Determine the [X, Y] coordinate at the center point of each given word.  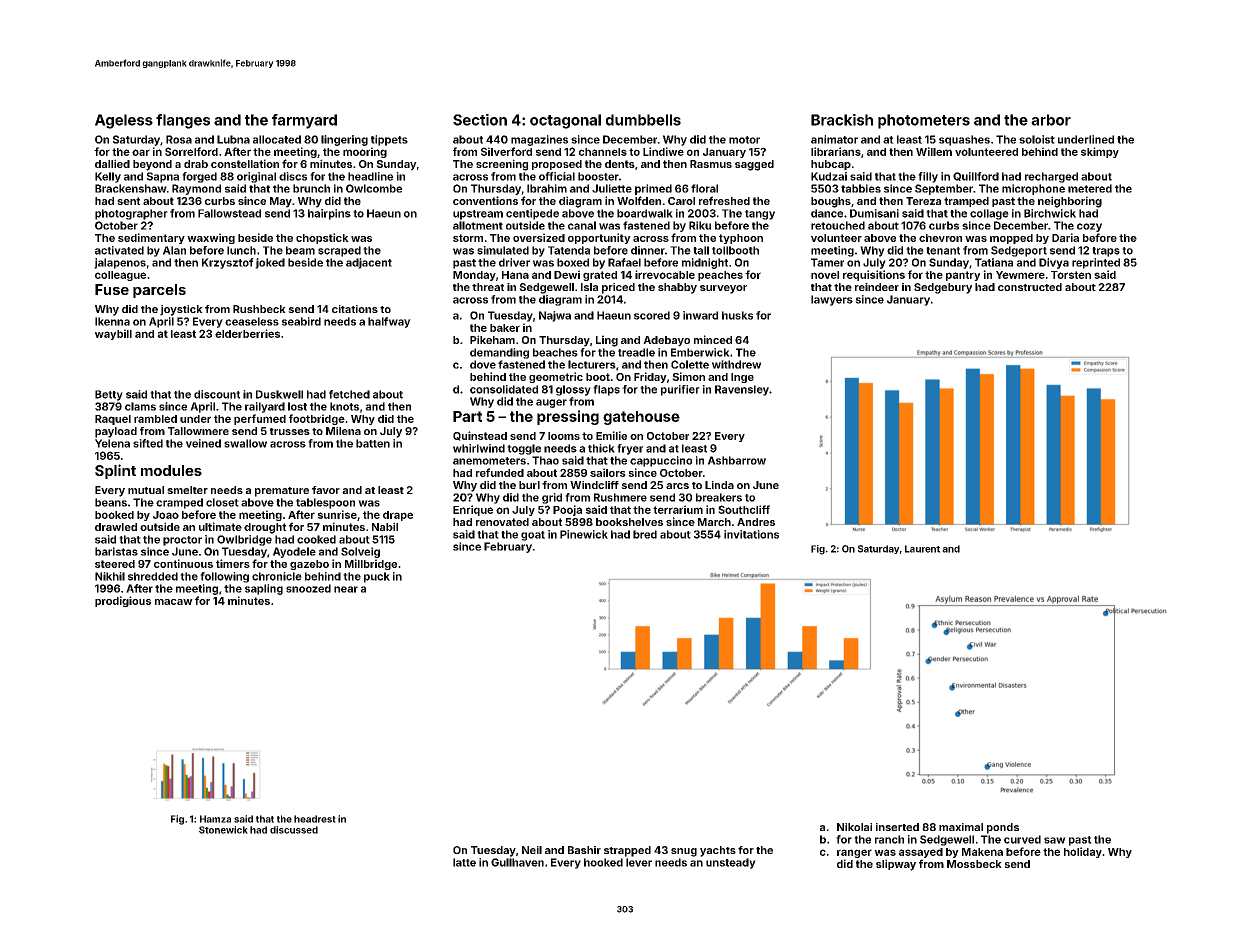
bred [645, 534]
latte [464, 862]
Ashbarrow [737, 460]
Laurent [922, 549]
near [346, 589]
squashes [964, 140]
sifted [148, 443]
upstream [478, 215]
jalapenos [120, 263]
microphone [1033, 189]
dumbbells [643, 120]
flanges [183, 121]
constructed [1030, 287]
